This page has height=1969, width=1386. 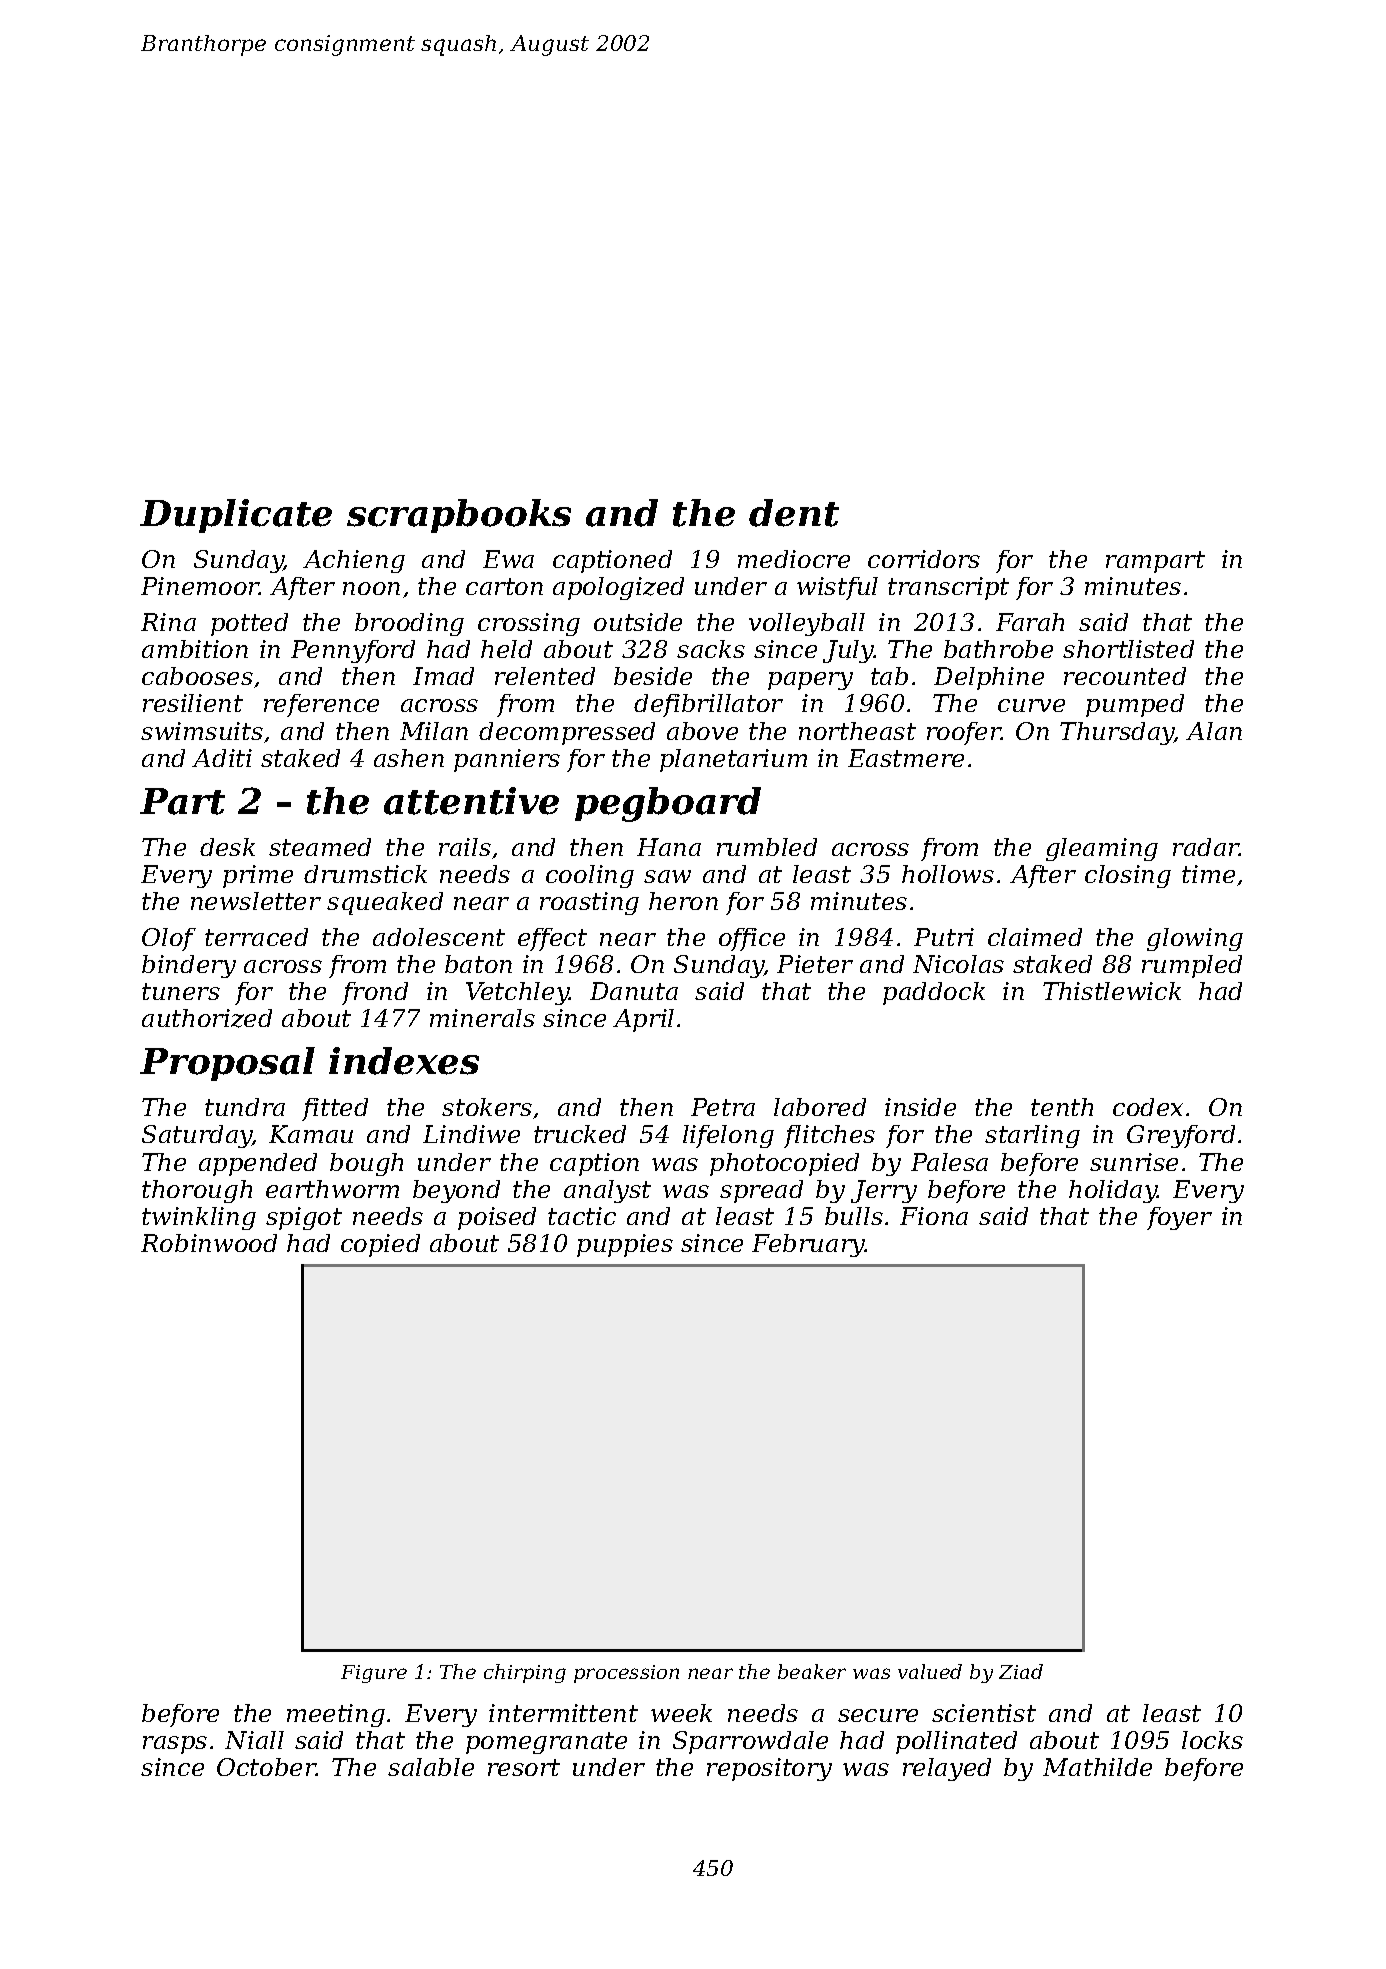 I want to click on Robinwood, so click(x=209, y=1243).
